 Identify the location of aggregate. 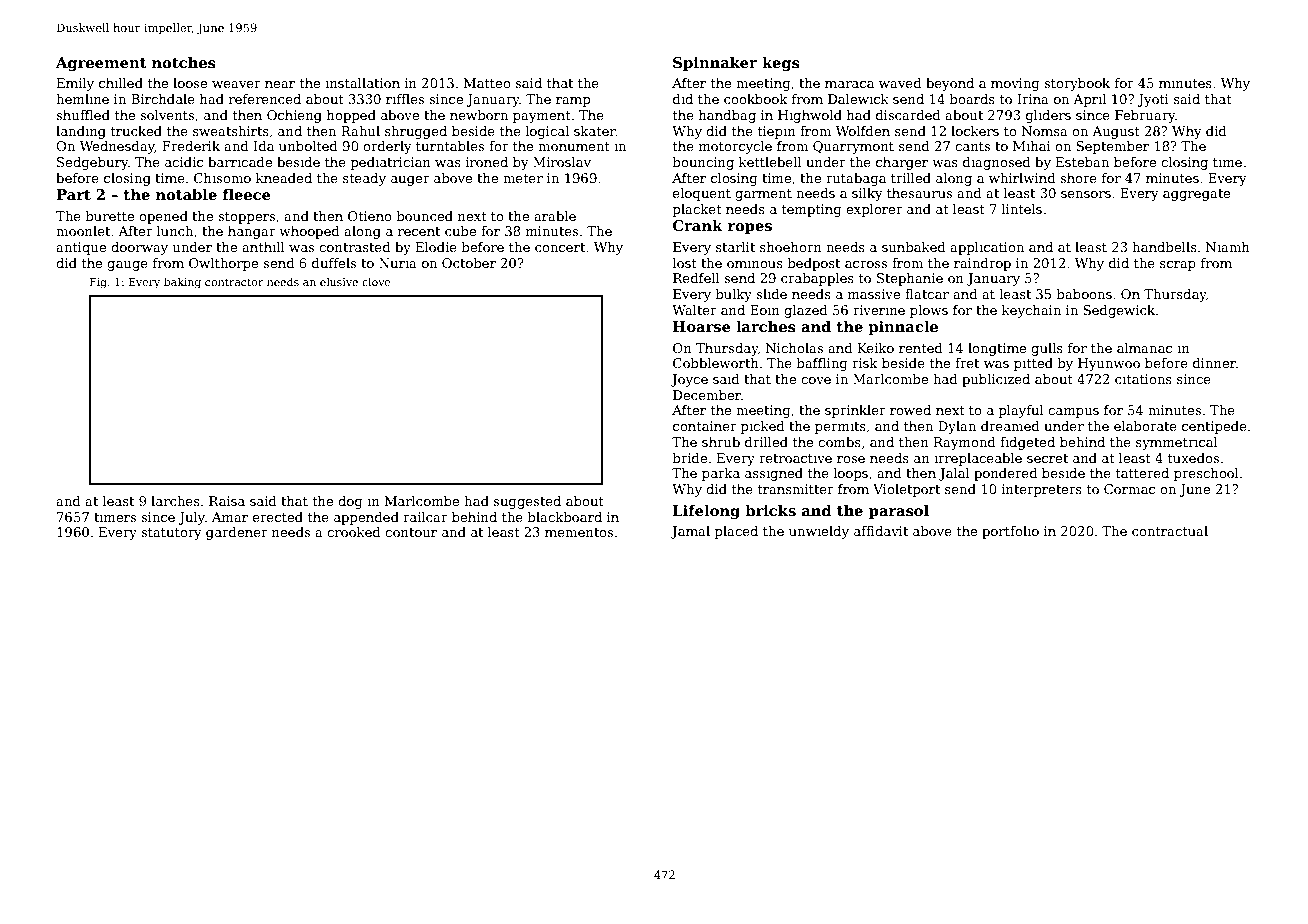
(1196, 195).
